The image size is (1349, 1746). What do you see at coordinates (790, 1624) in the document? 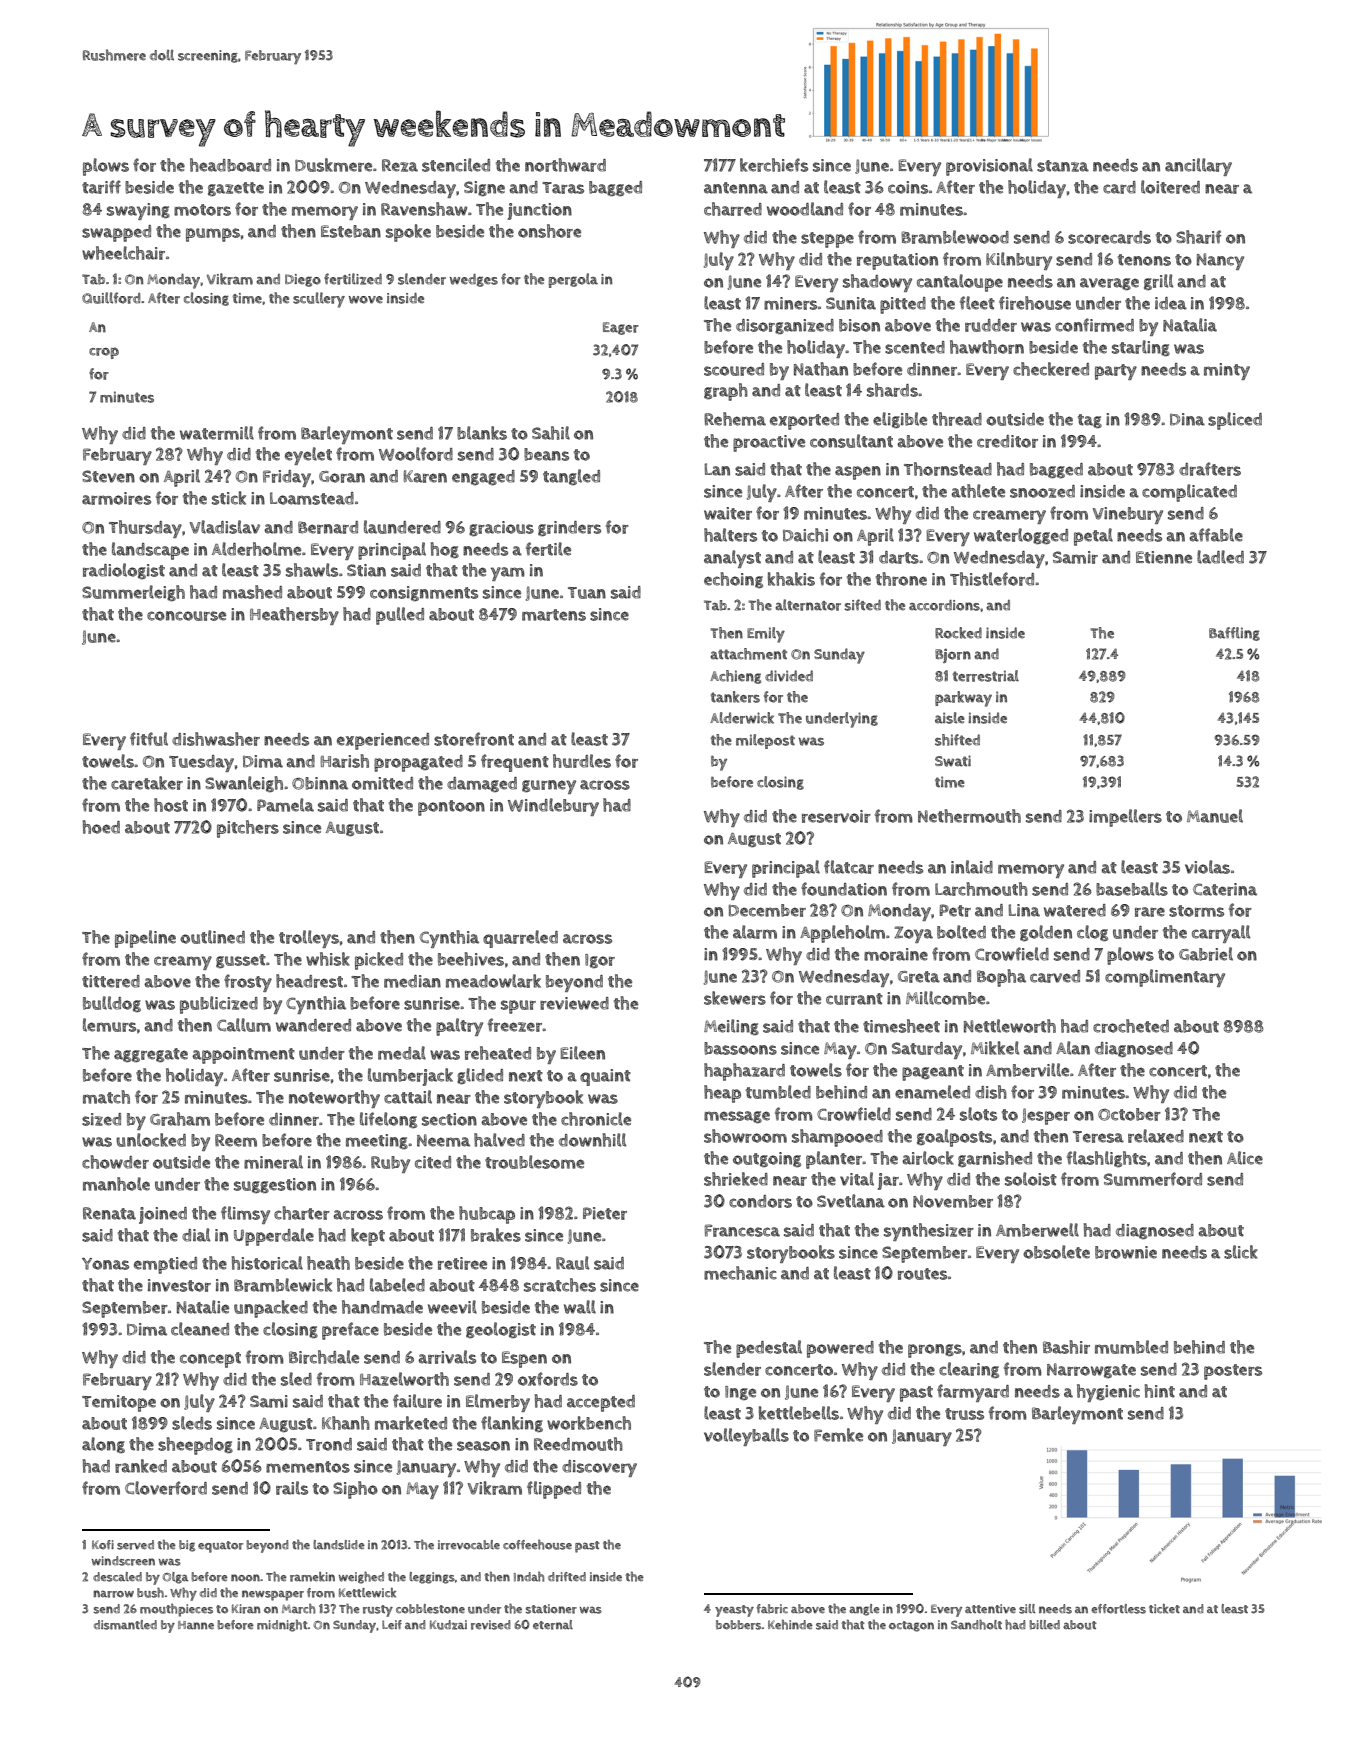
I see `Kehinde` at bounding box center [790, 1624].
